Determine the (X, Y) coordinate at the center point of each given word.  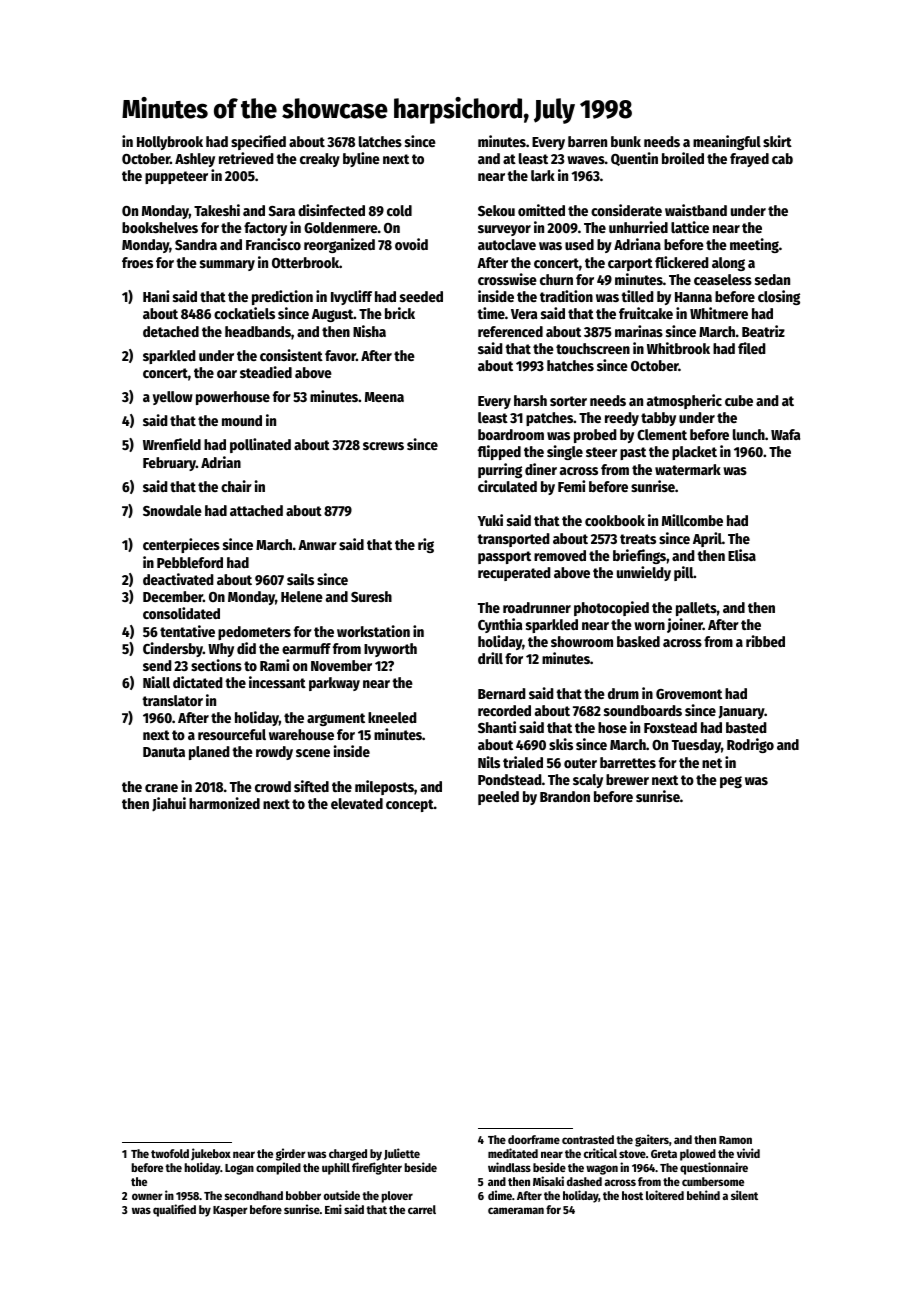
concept (410, 805)
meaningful (727, 142)
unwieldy (644, 573)
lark (543, 175)
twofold (170, 1153)
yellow (173, 398)
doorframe (534, 1139)
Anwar (317, 545)
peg (731, 782)
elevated (357, 803)
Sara (282, 211)
